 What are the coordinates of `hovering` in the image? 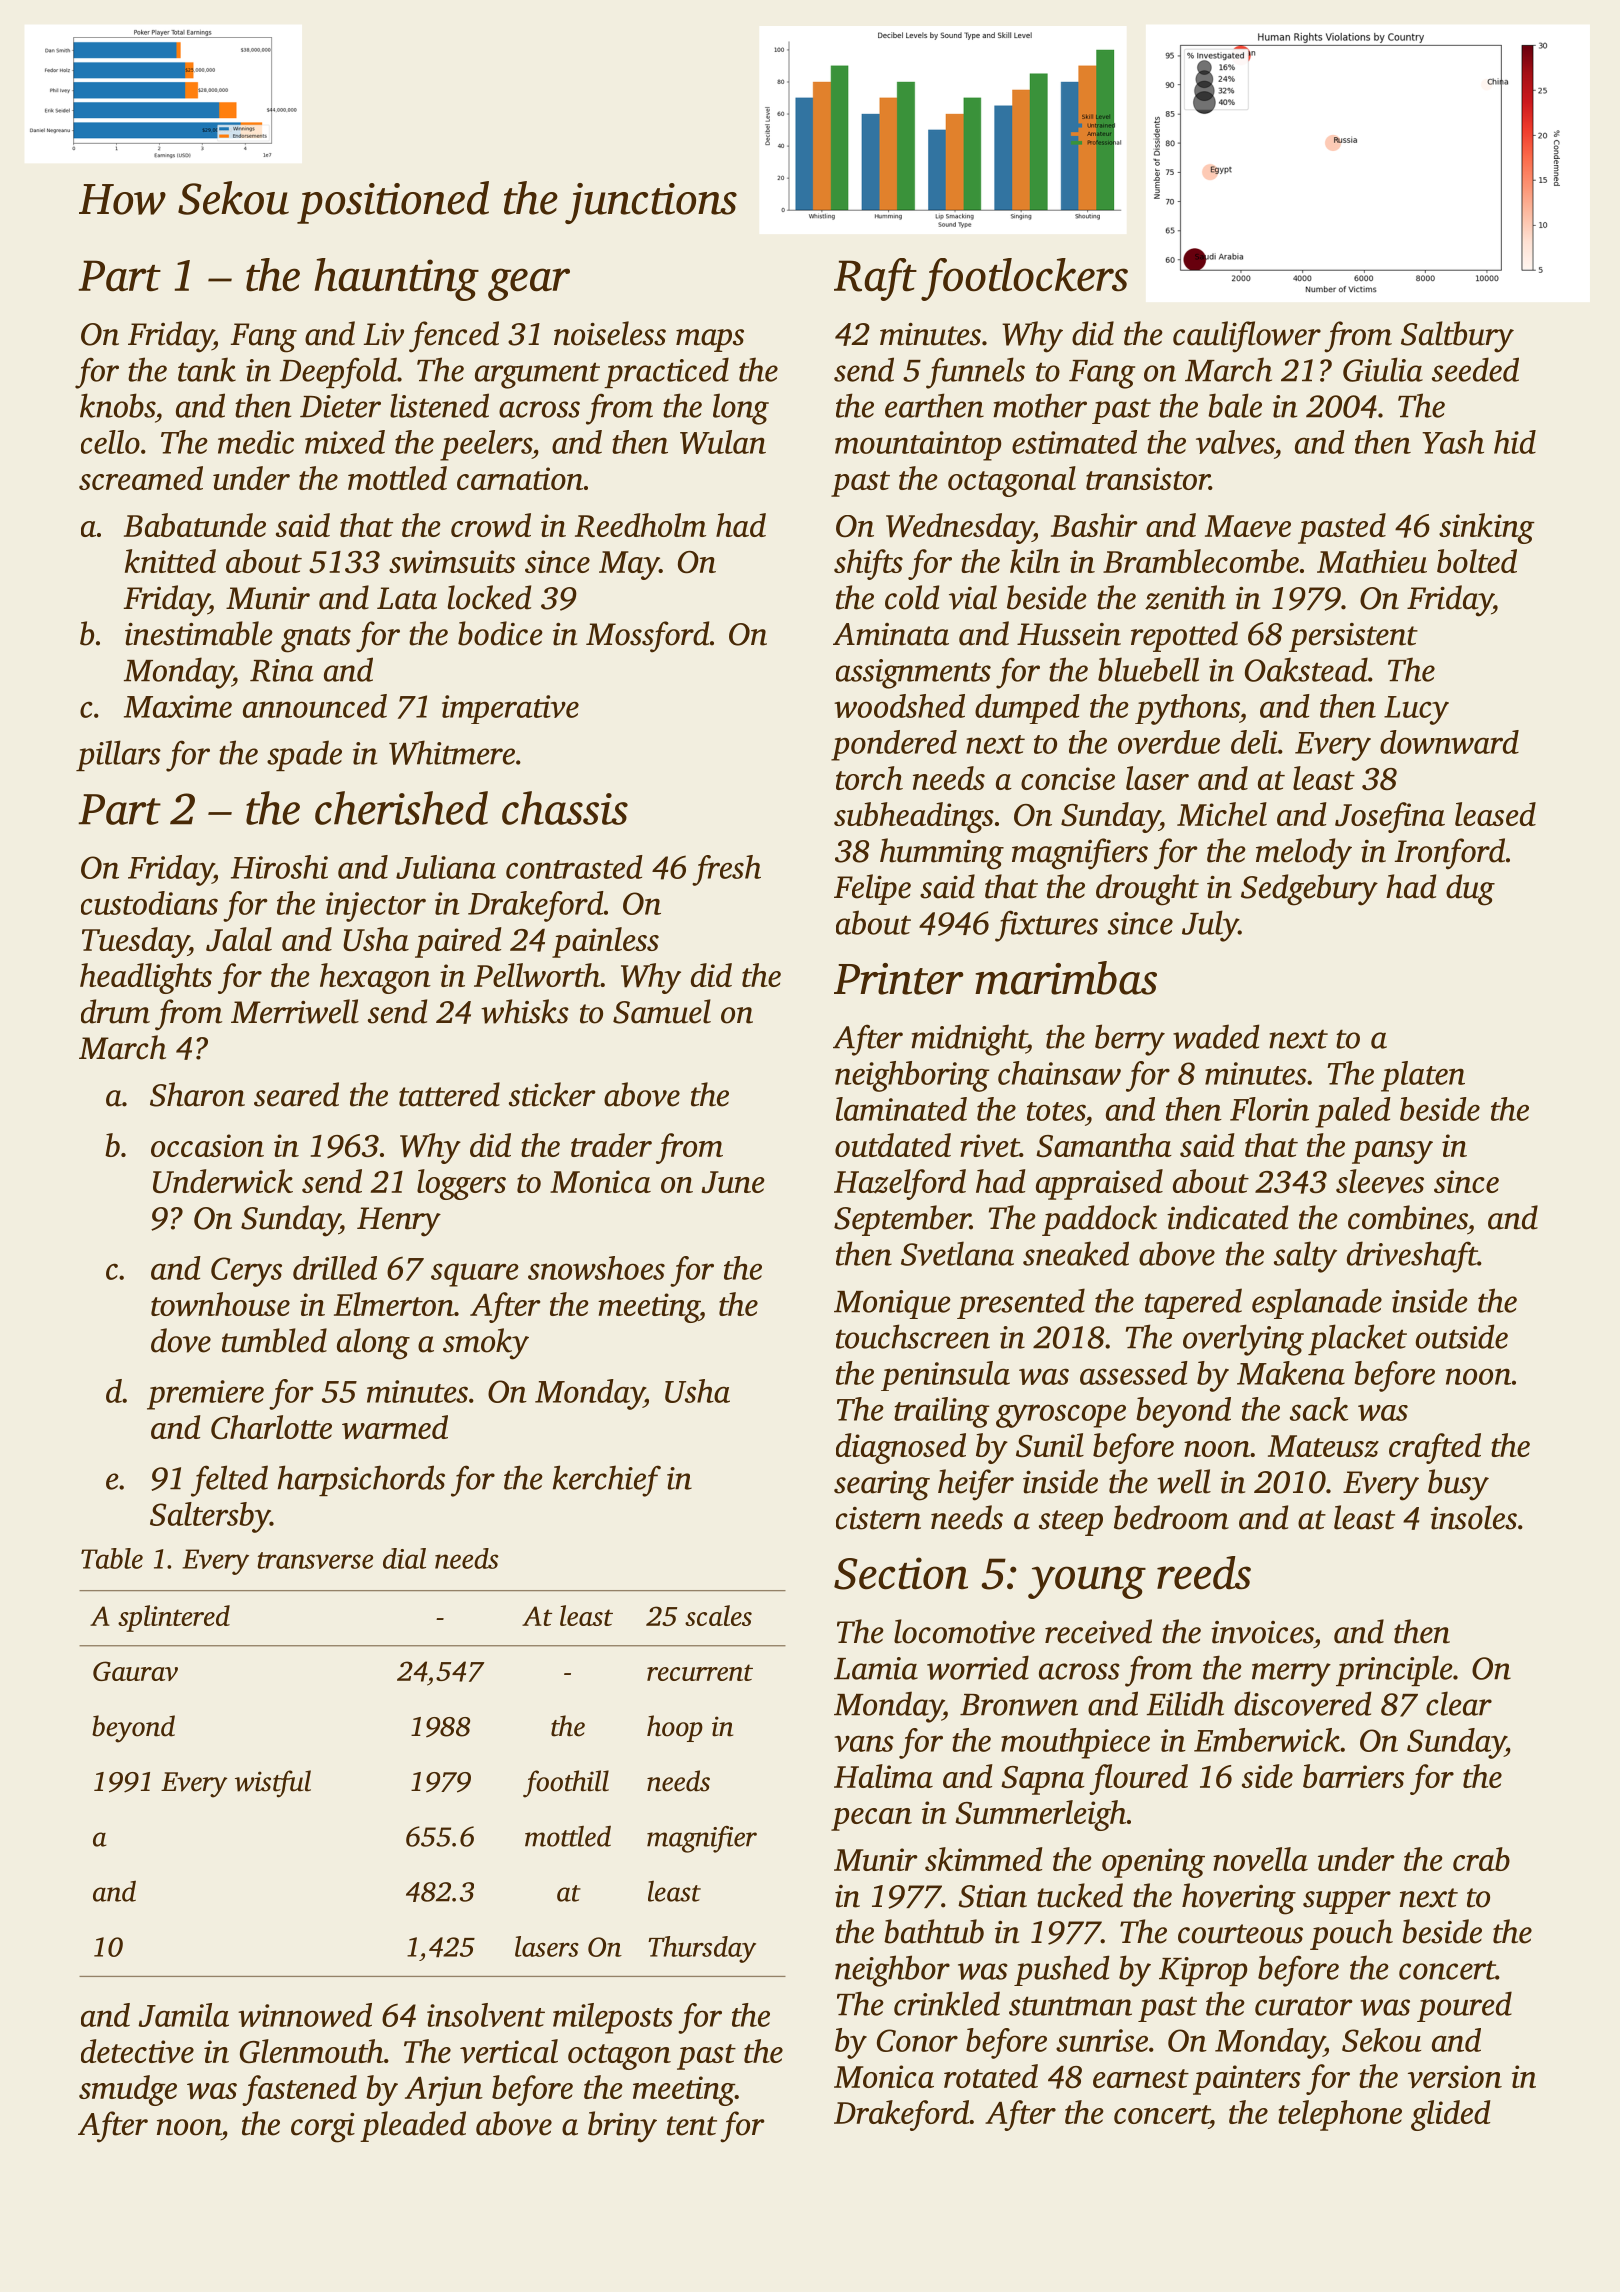 It's located at (1239, 1899).
